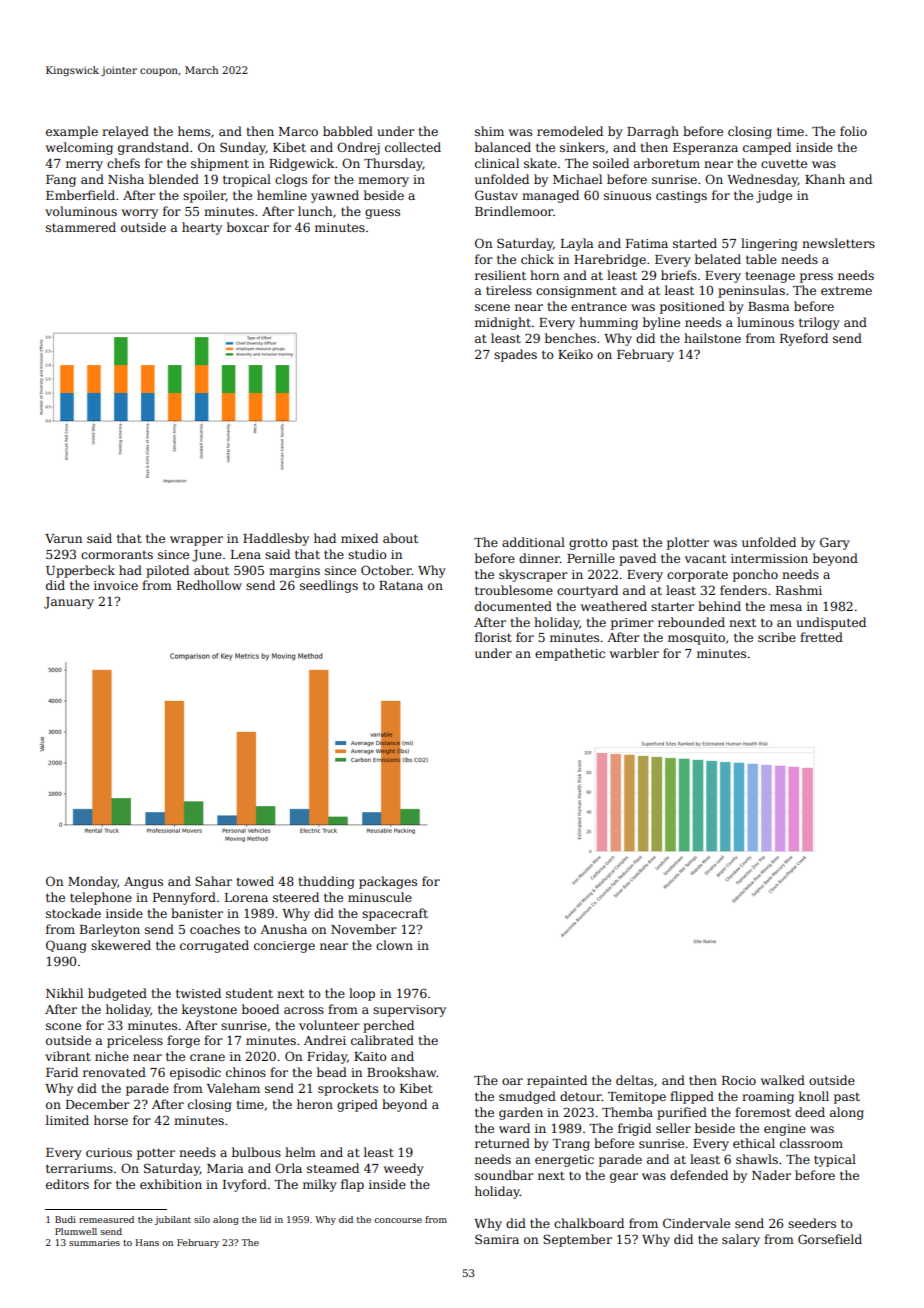  I want to click on Valeham, so click(233, 1088).
